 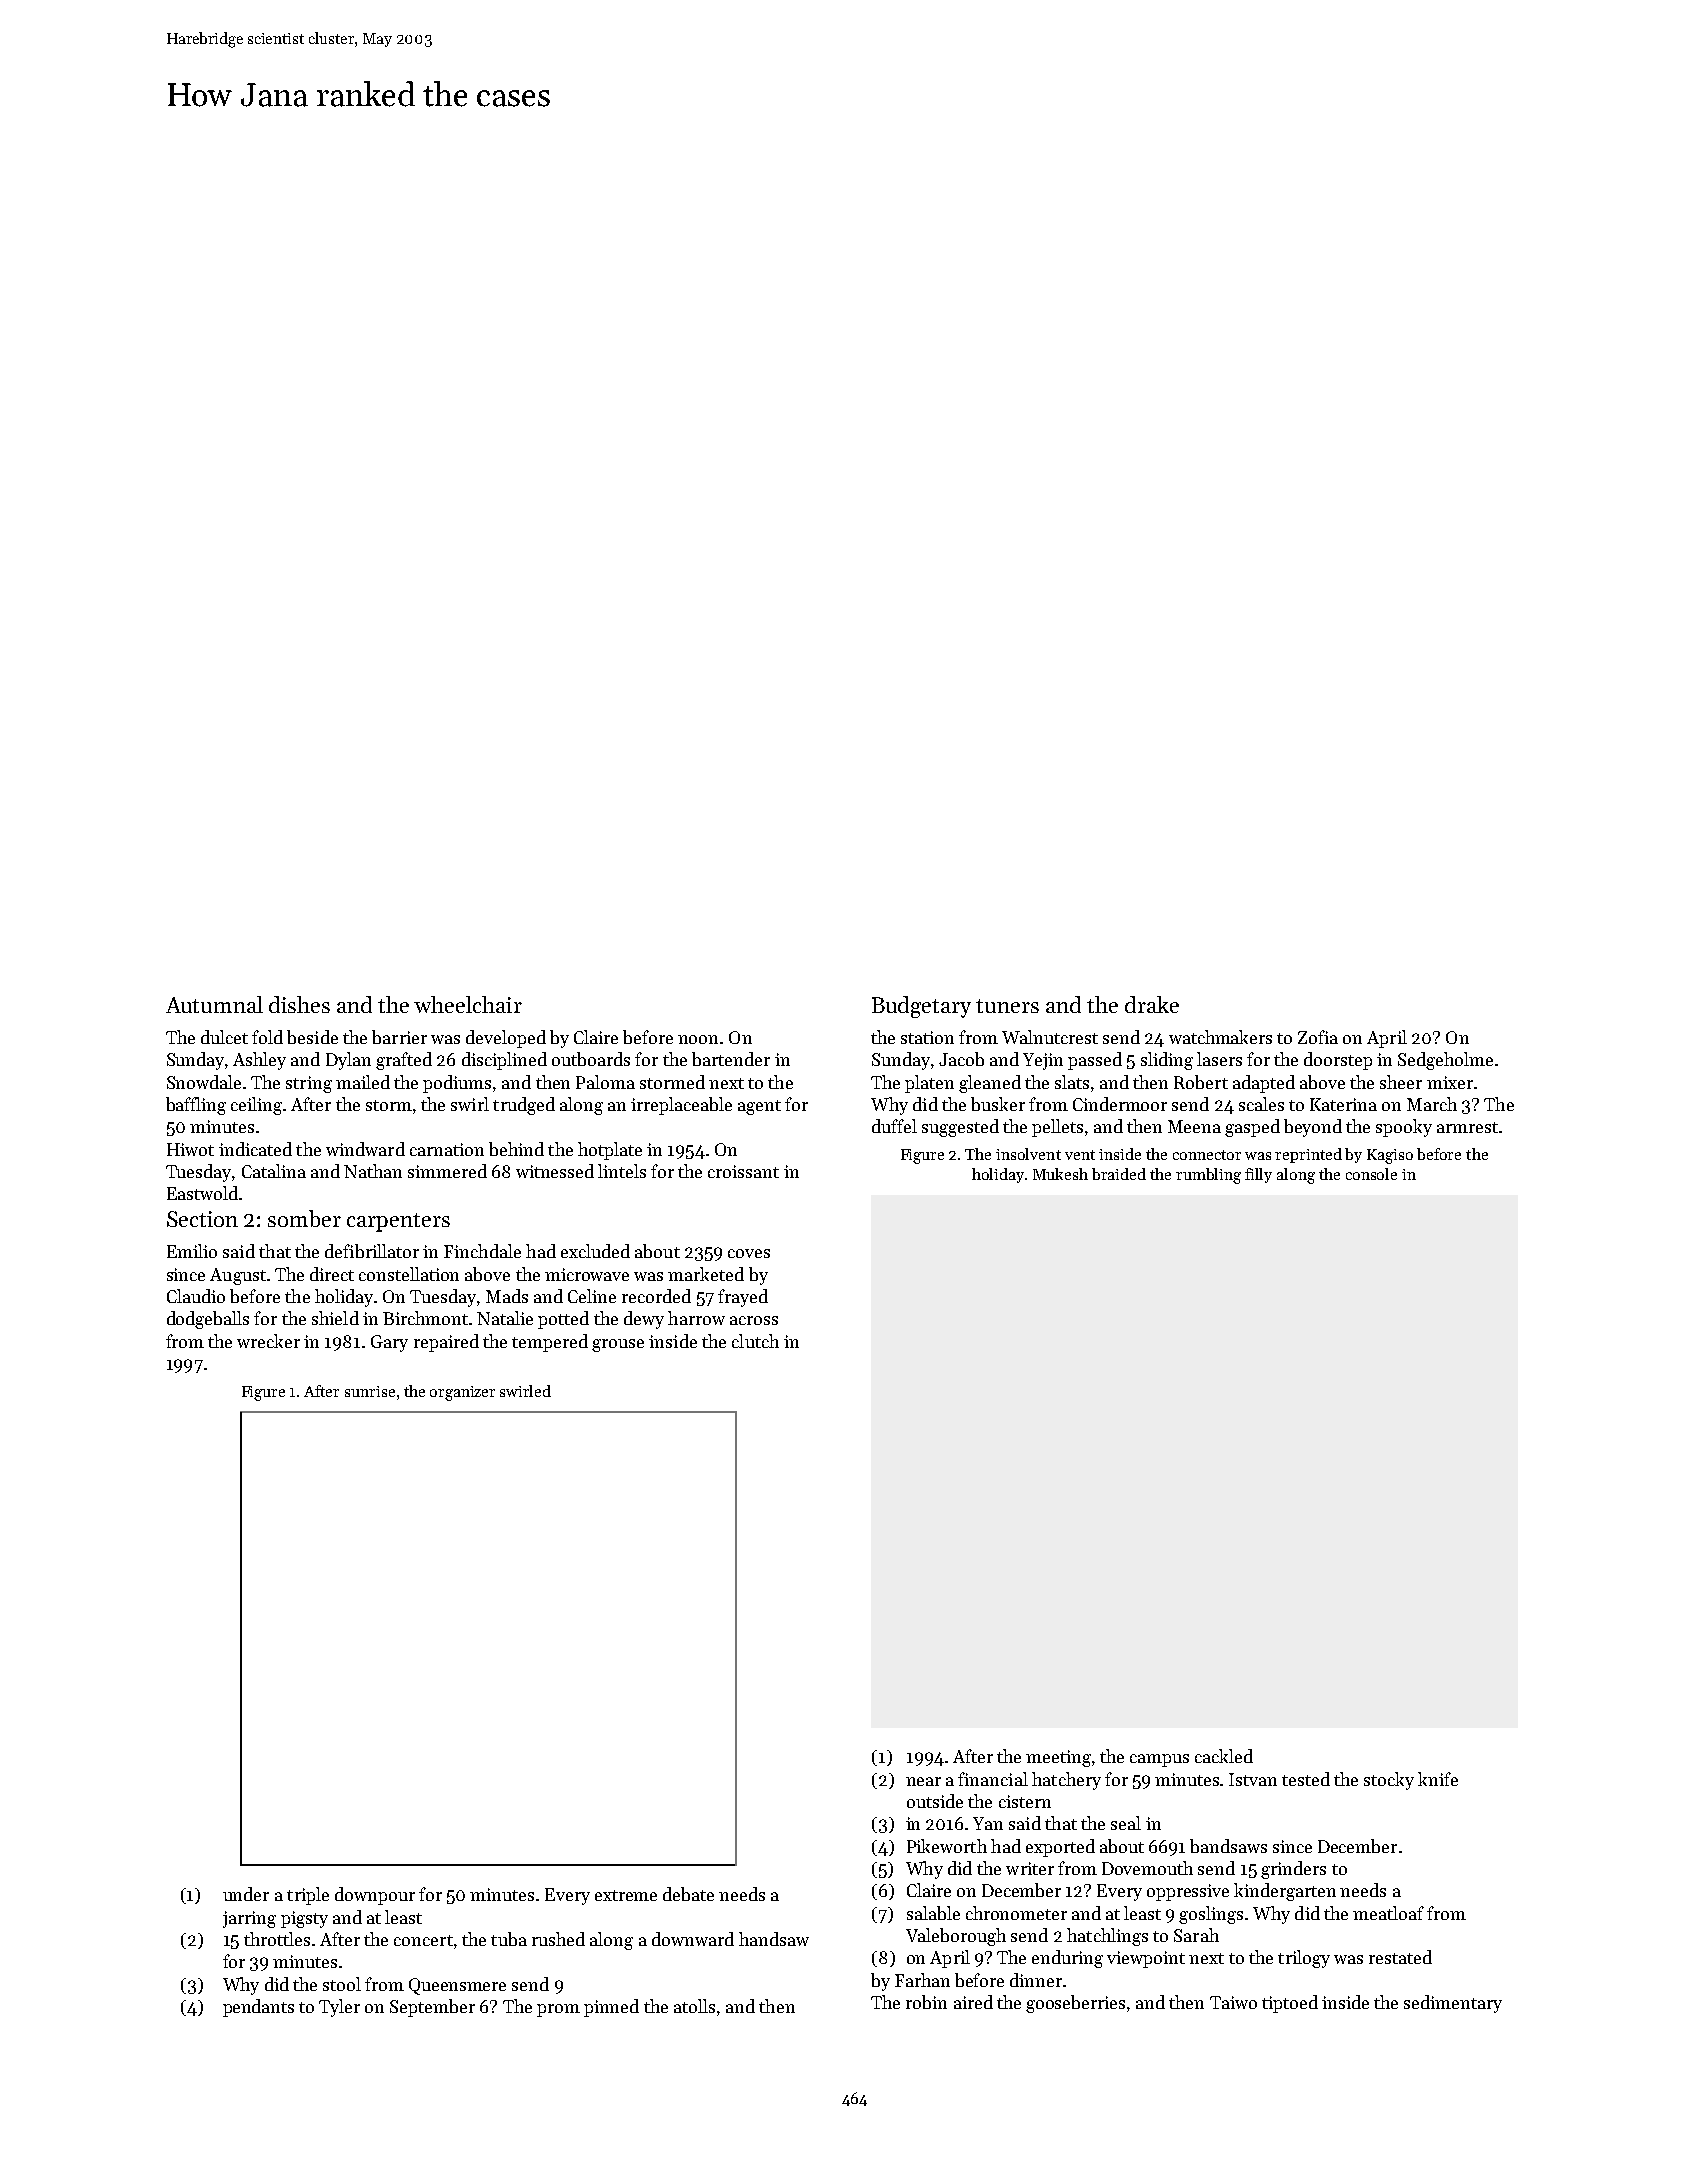 What do you see at coordinates (921, 1007) in the screenshot?
I see `Budgetary` at bounding box center [921, 1007].
